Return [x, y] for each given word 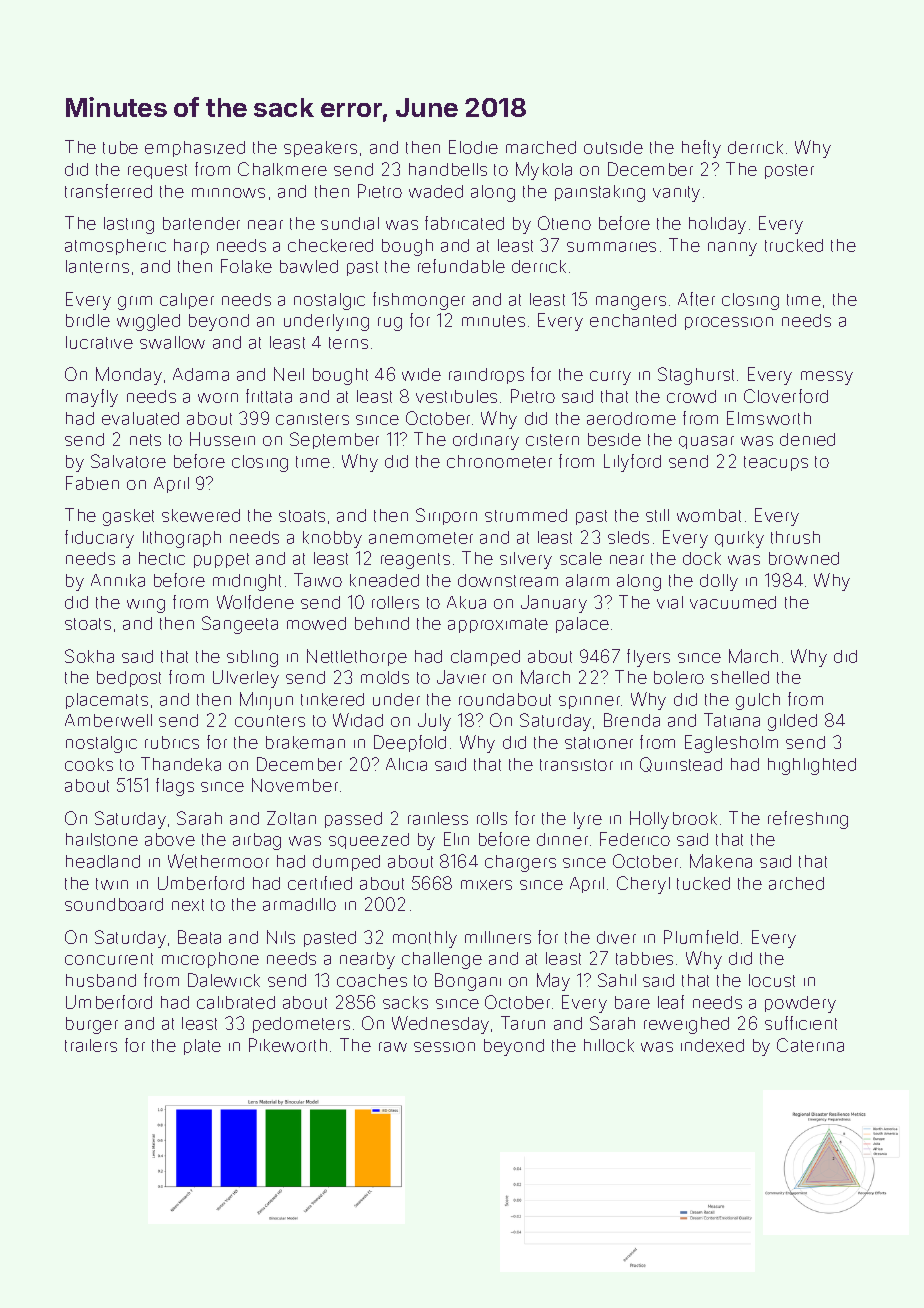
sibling [252, 658]
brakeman [305, 742]
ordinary [486, 441]
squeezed [369, 841]
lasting [129, 225]
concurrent [109, 959]
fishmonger [419, 301]
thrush [795, 537]
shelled [740, 677]
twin [112, 884]
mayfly [92, 398]
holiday [717, 225]
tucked [703, 883]
